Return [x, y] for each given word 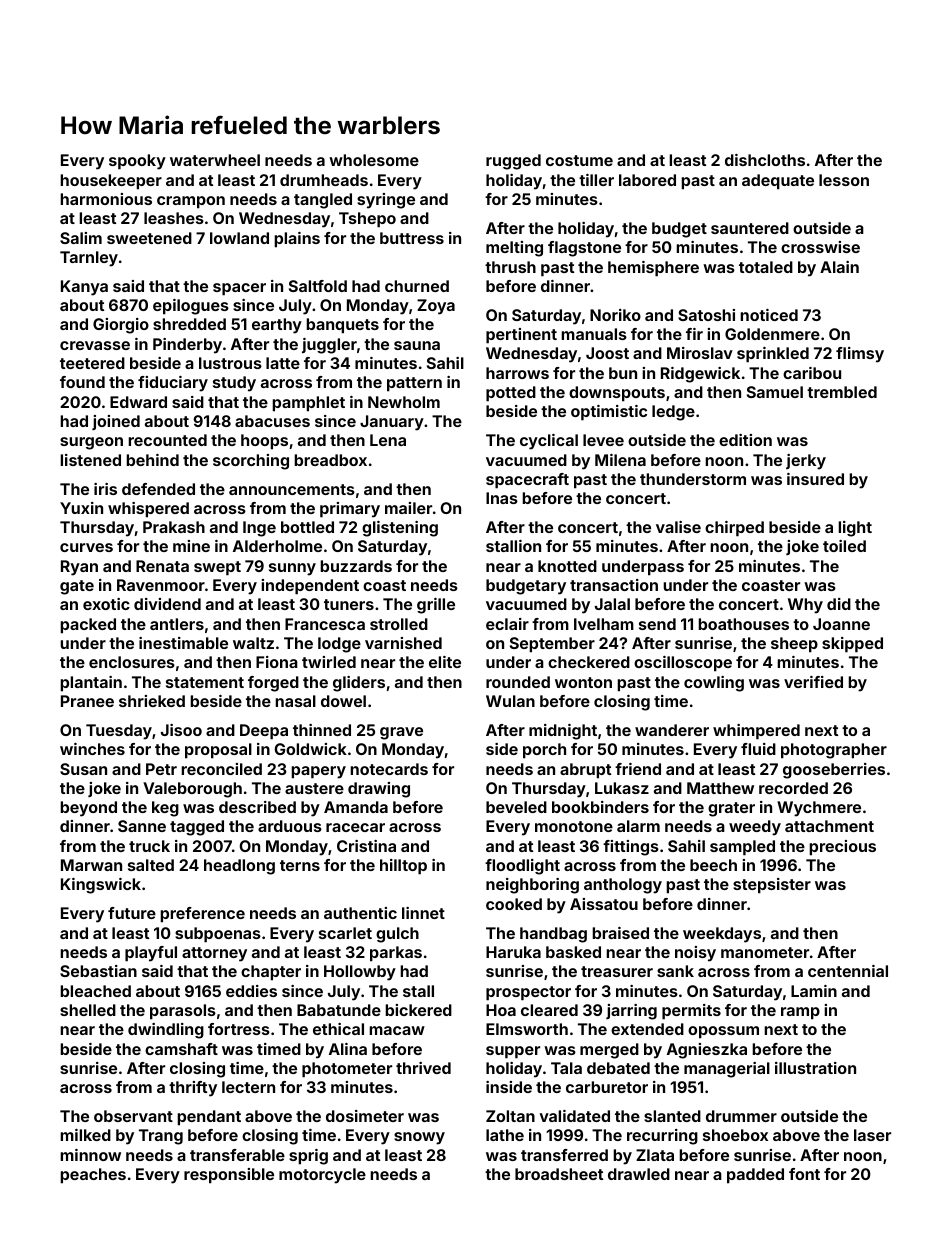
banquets [342, 326]
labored [647, 180]
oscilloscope [683, 664]
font [804, 1174]
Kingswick [101, 886]
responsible [229, 1176]
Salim [81, 238]
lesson [844, 180]
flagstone [584, 249]
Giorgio [121, 326]
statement [205, 682]
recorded [793, 788]
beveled [516, 807]
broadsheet [559, 1174]
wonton [583, 682]
